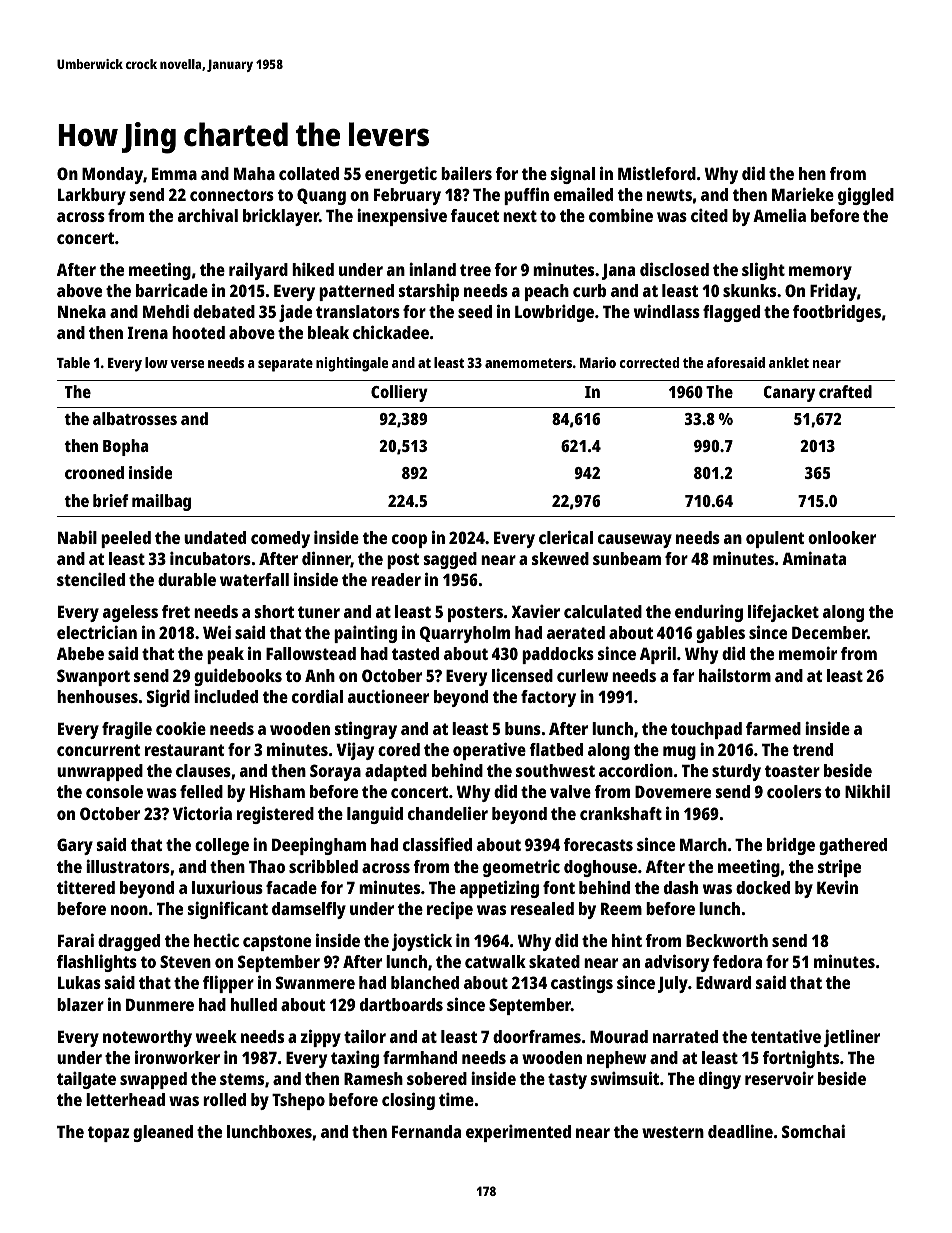 Image resolution: width=952 pixels, height=1233 pixels. What do you see at coordinates (573, 175) in the screenshot?
I see `signal` at bounding box center [573, 175].
